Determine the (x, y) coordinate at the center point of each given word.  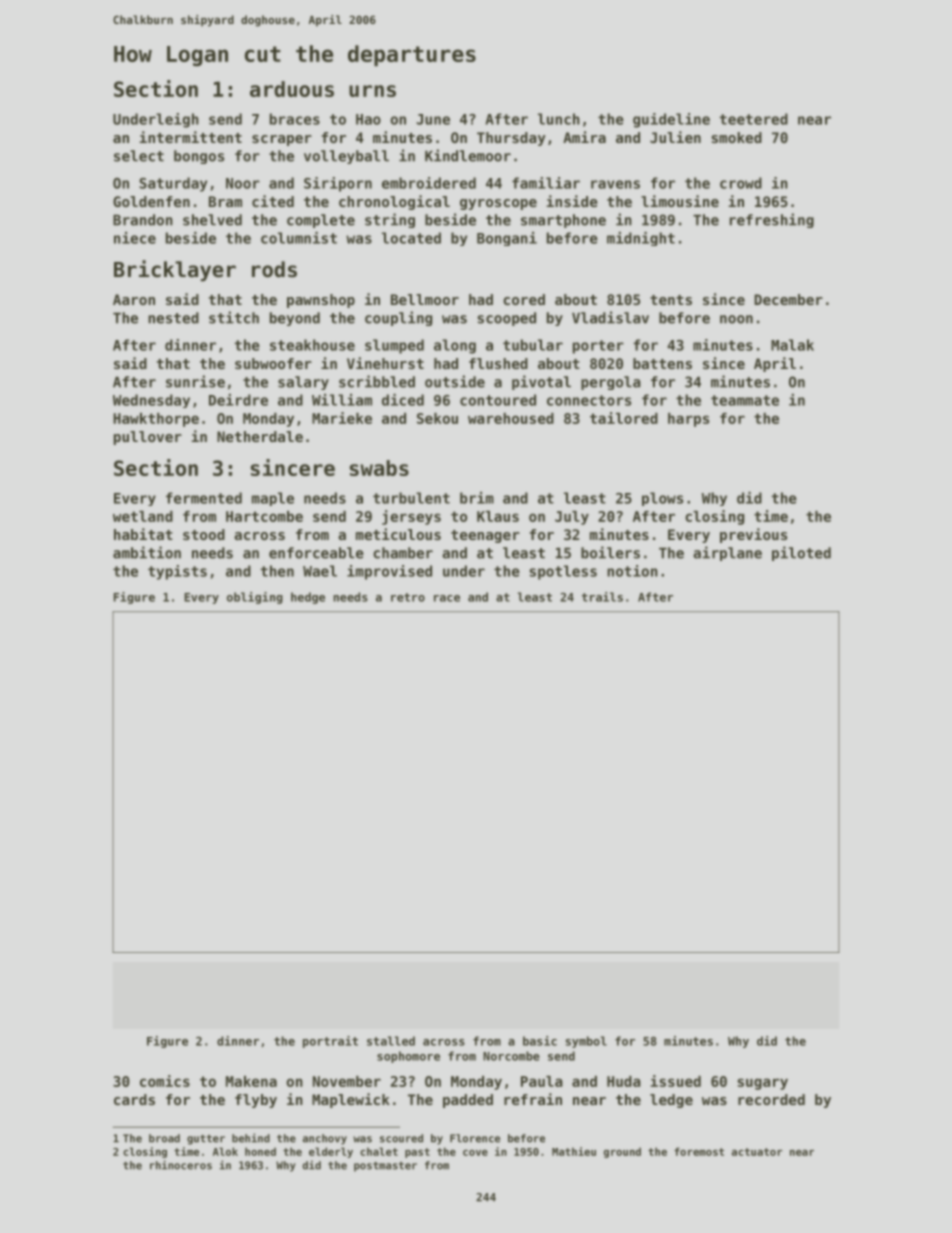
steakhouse (312, 345)
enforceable (316, 553)
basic (540, 1041)
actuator (757, 1152)
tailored (624, 418)
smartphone (563, 221)
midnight (641, 239)
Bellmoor (425, 299)
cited (273, 201)
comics (165, 1081)
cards (134, 1099)
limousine (680, 201)
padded (468, 1101)
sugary (763, 1084)
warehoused (511, 418)
